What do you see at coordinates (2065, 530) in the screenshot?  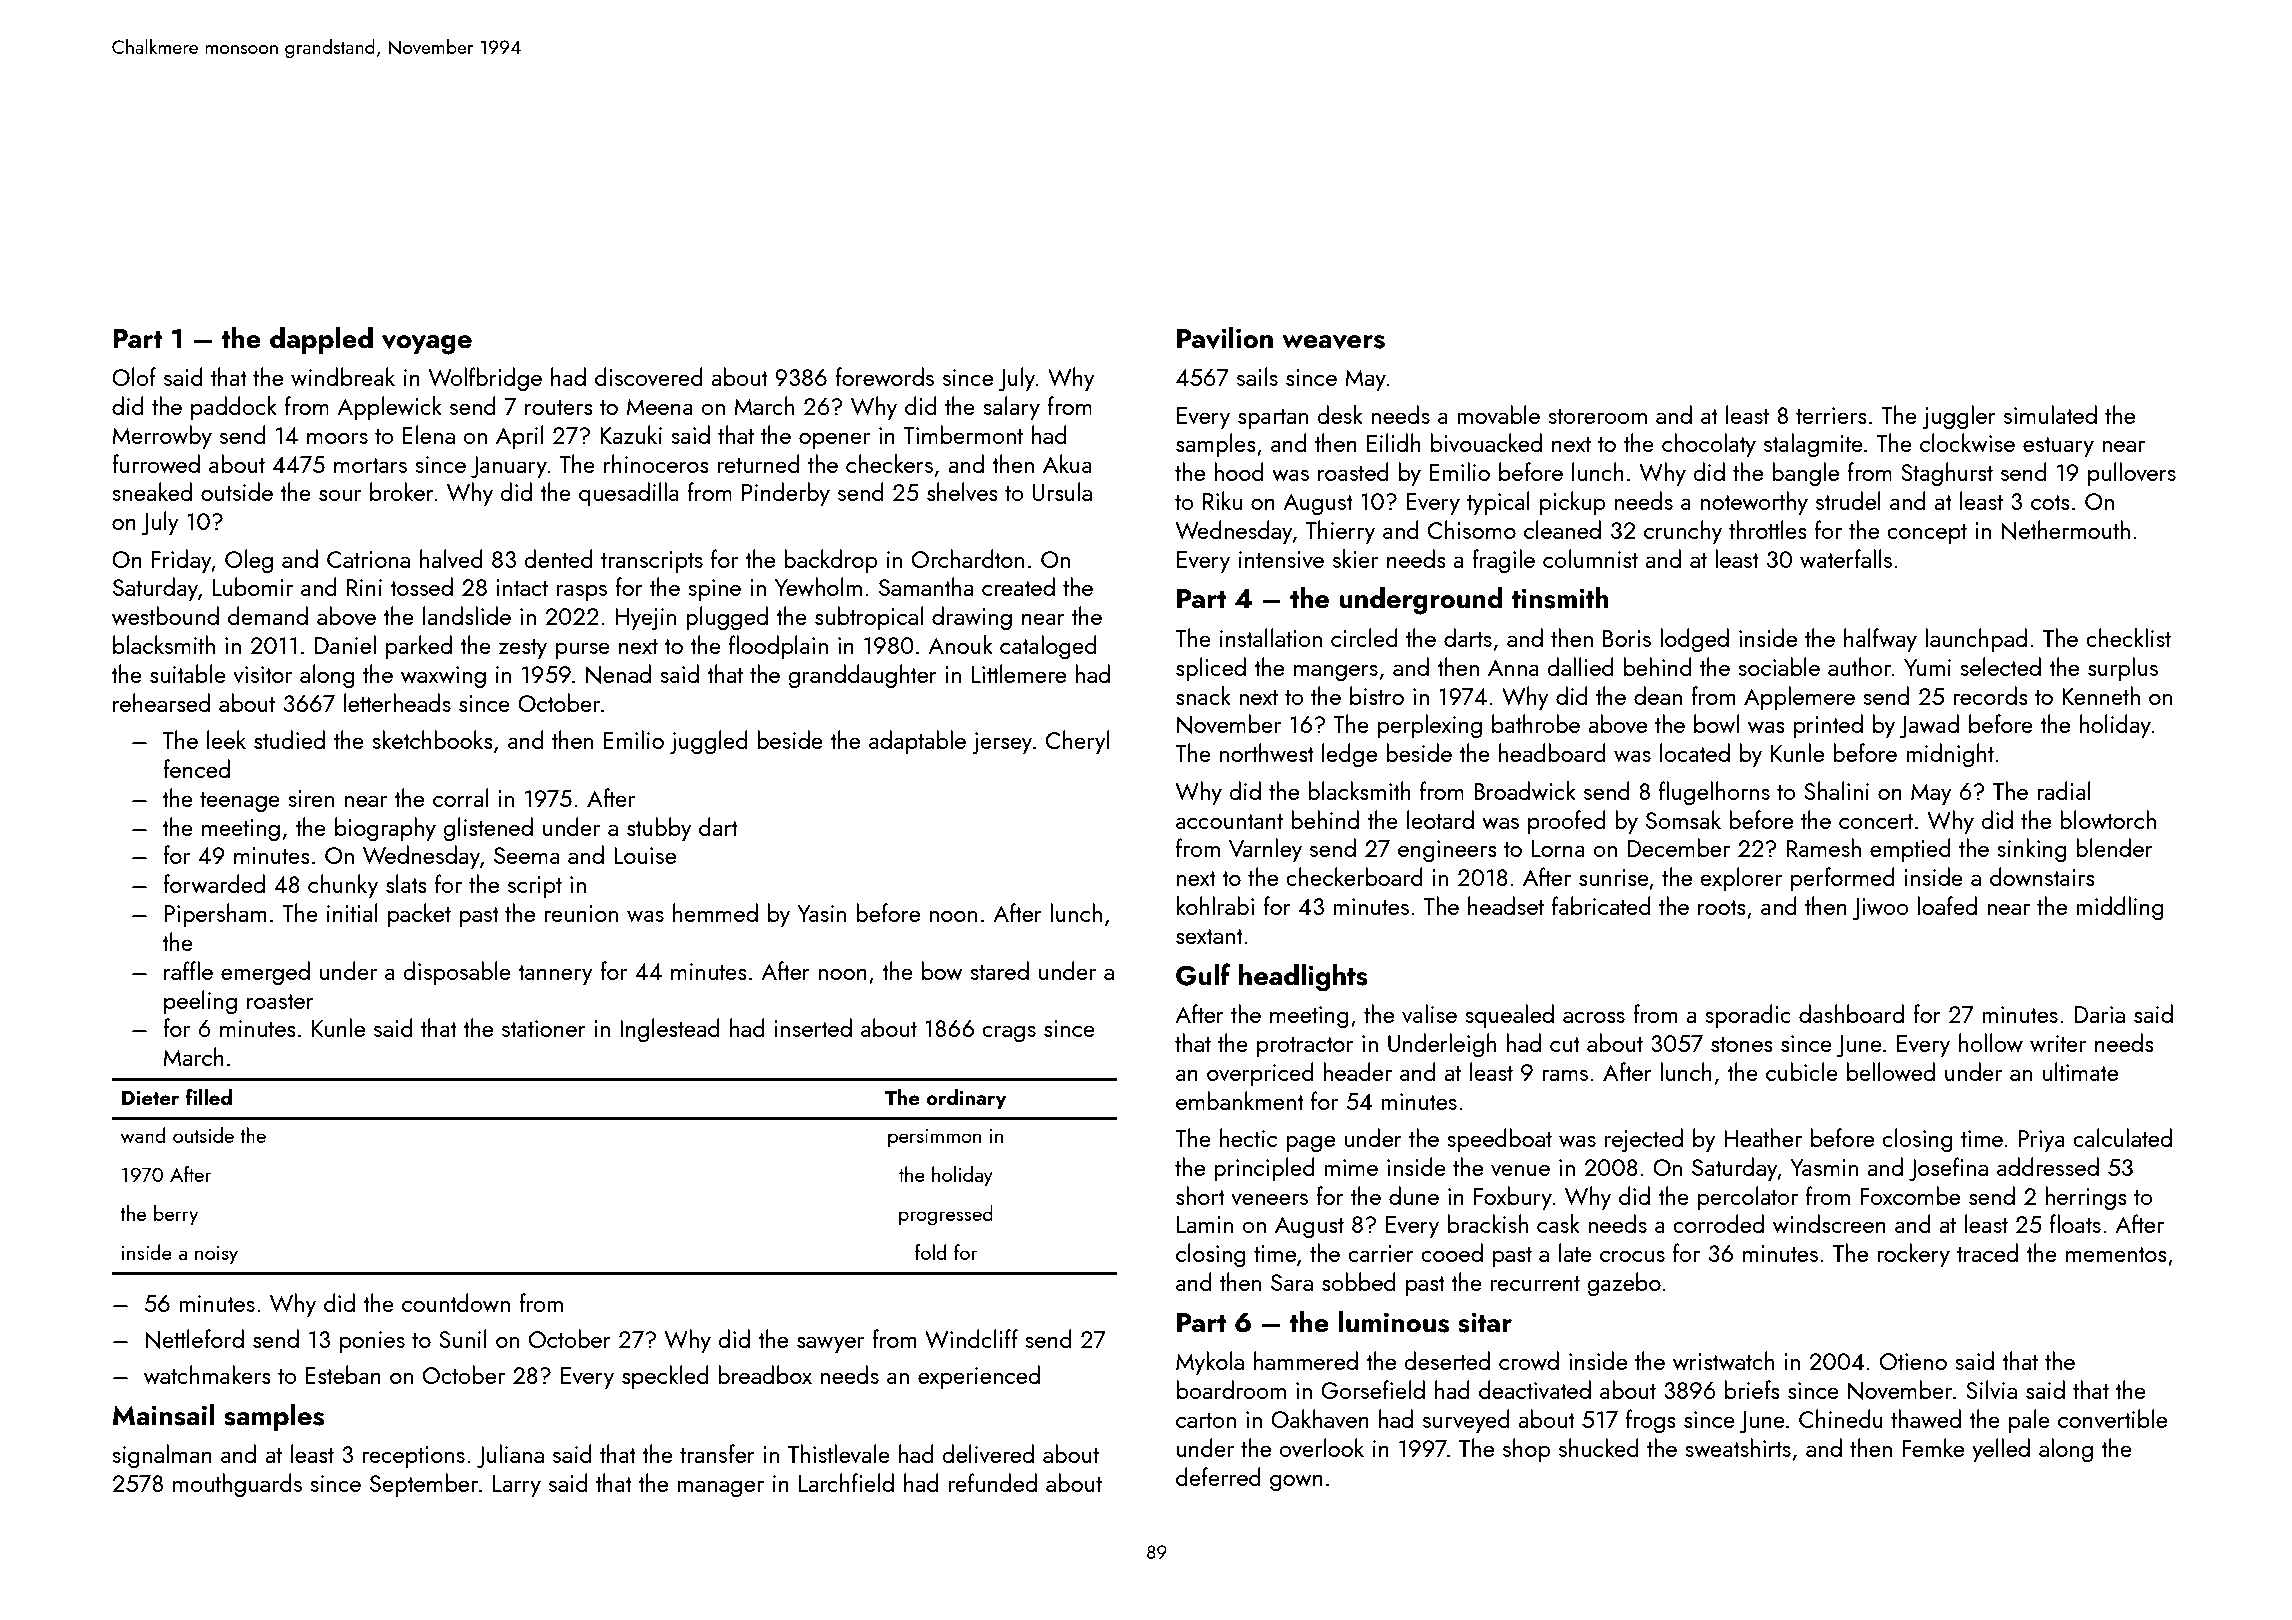 I see `Nethermouth` at bounding box center [2065, 530].
